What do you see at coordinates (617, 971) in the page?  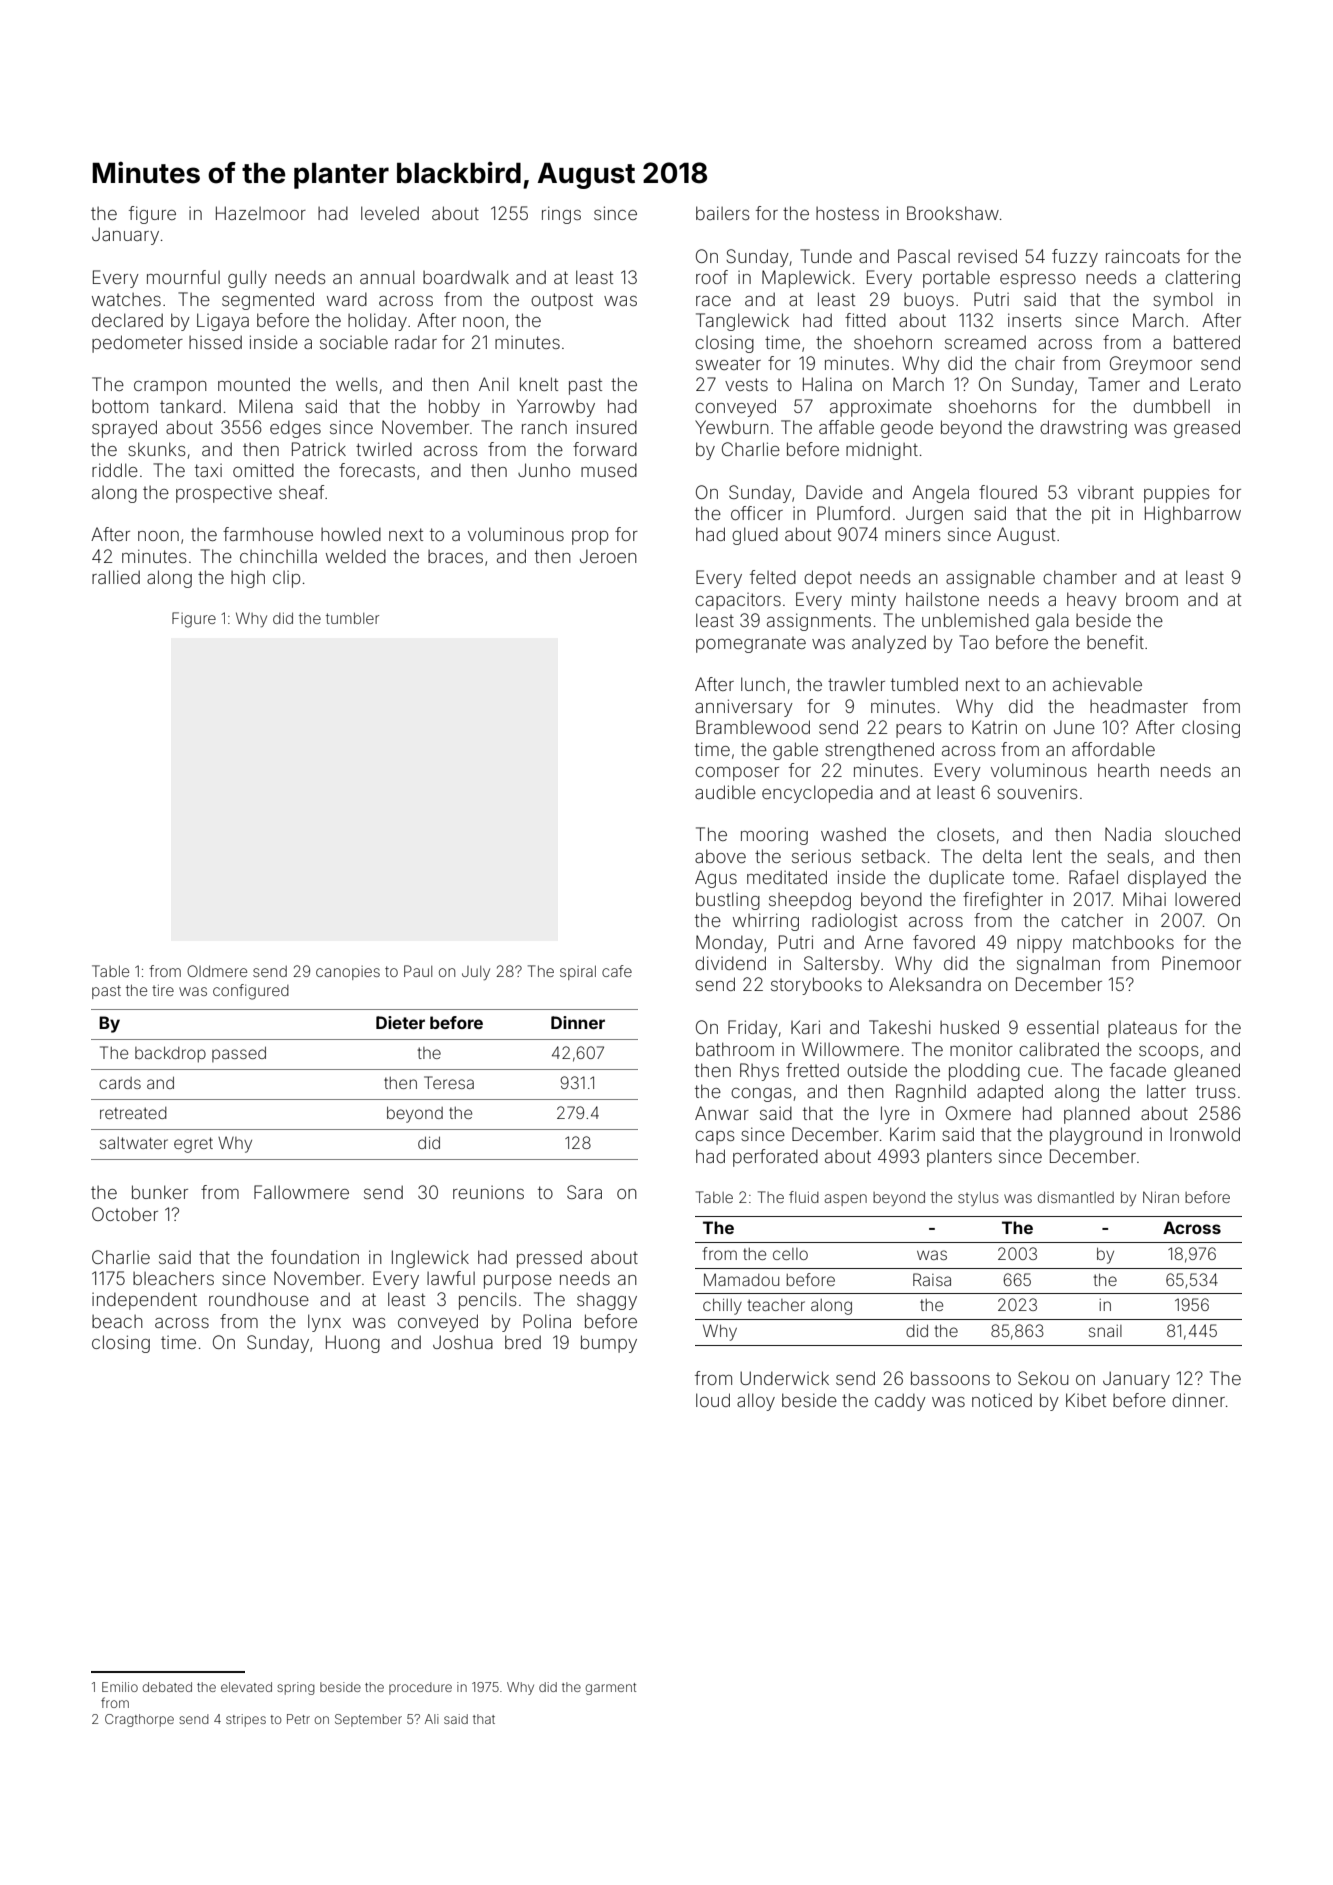 I see `cafe` at bounding box center [617, 971].
